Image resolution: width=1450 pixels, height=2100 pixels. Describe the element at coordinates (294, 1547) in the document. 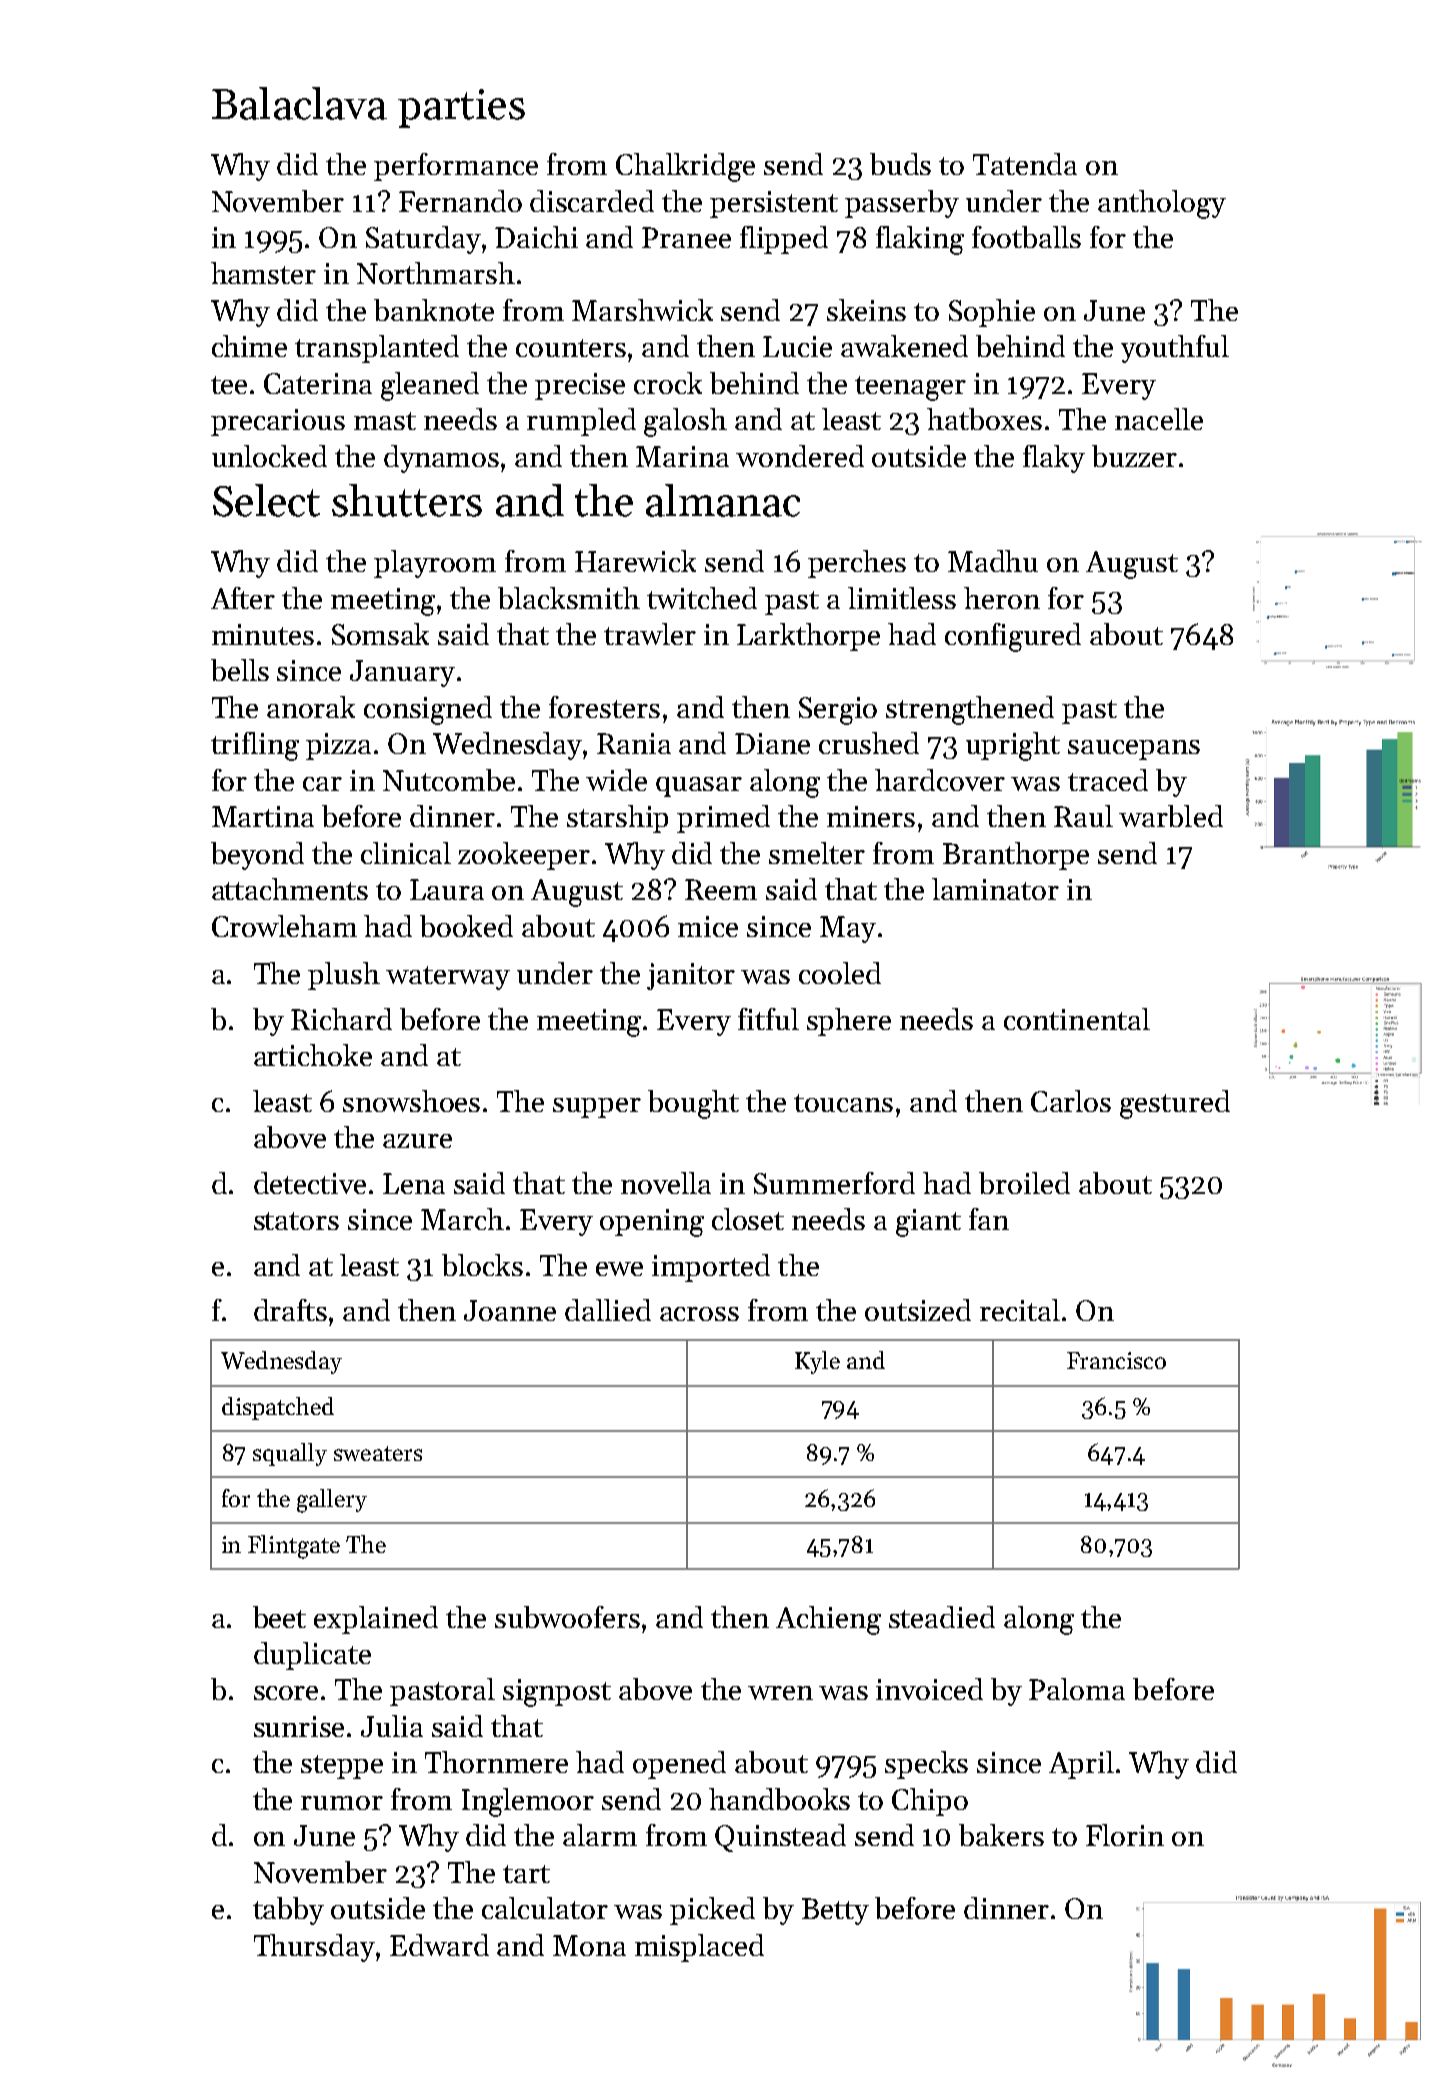

I see `Flintgate` at that location.
